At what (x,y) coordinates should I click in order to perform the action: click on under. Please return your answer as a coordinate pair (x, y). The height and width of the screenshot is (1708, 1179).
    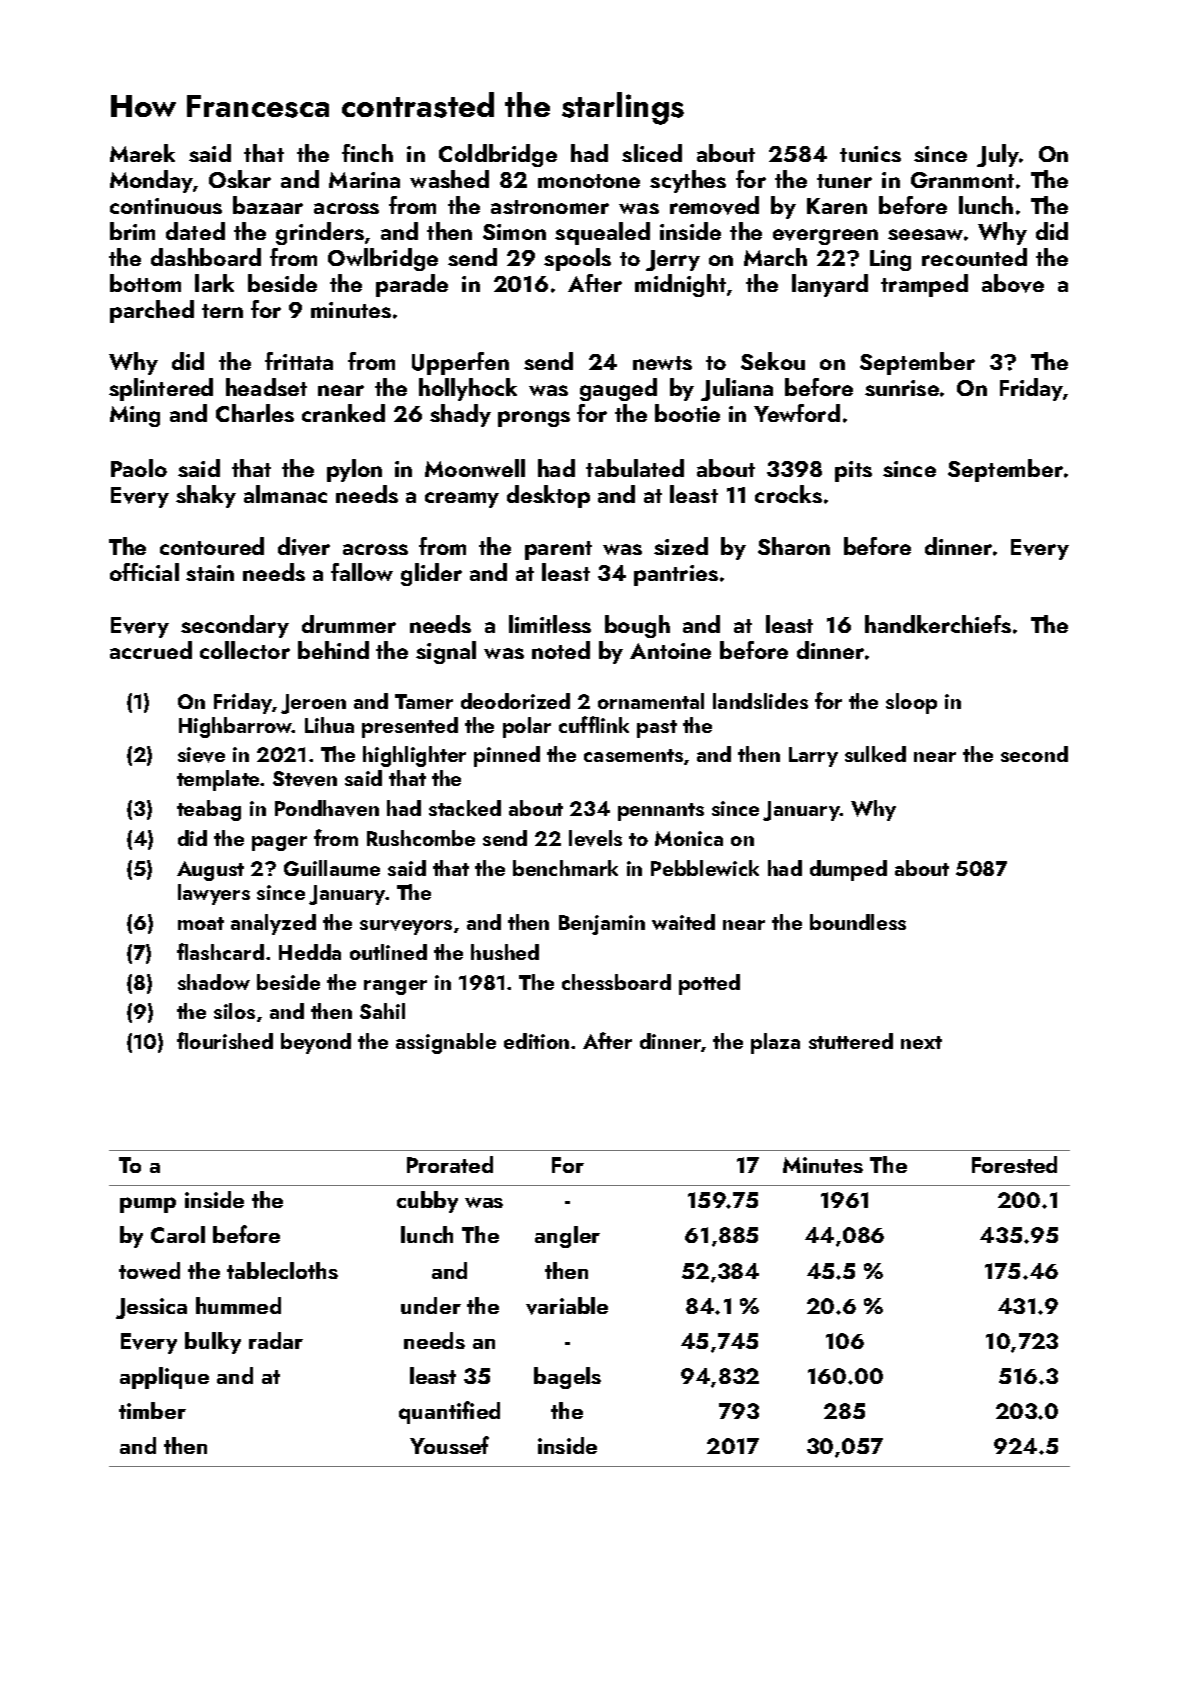
    Looking at the image, I should click on (431, 1305).
